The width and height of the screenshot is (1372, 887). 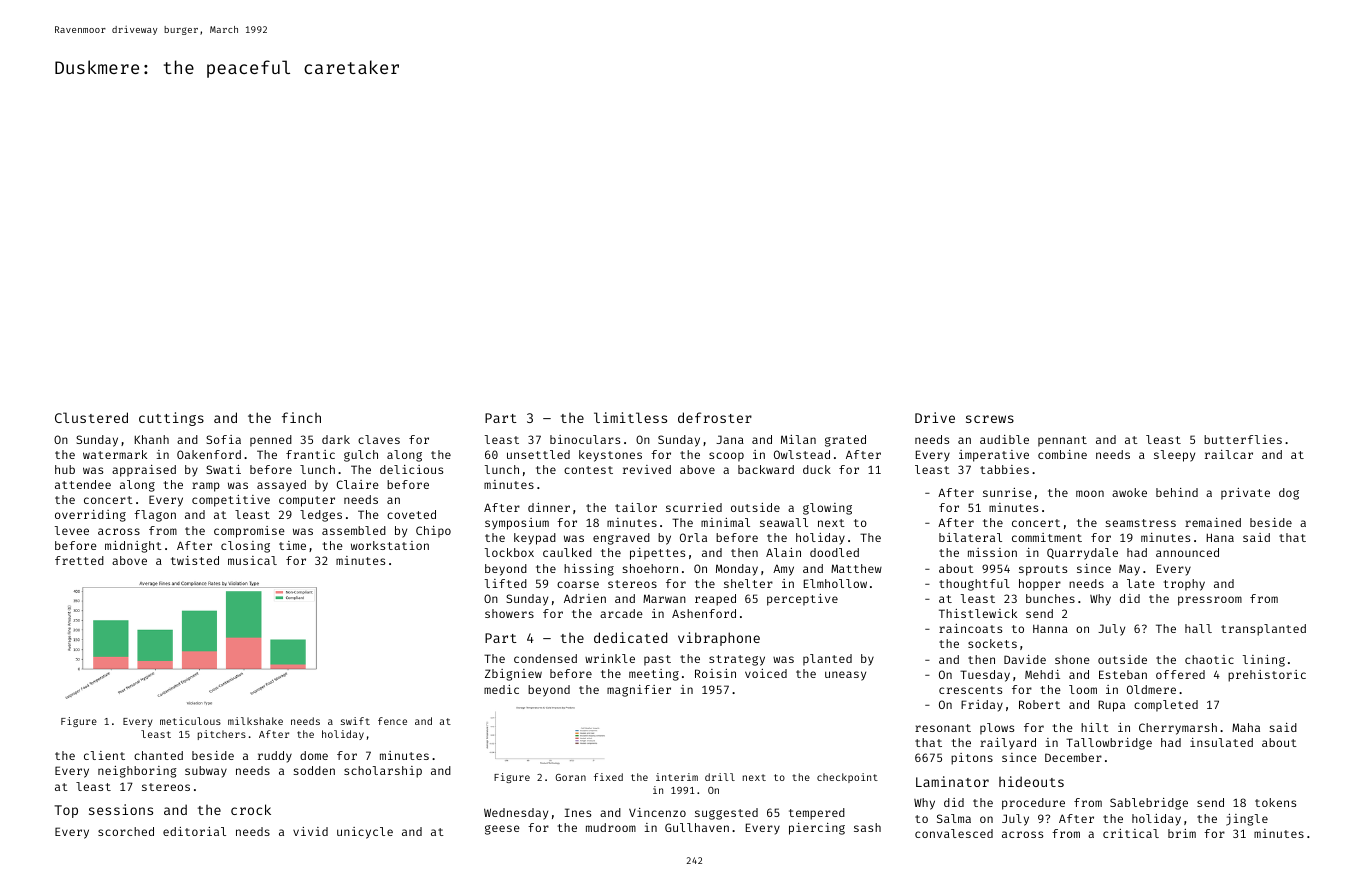 I want to click on Owlstead, so click(x=802, y=454).
